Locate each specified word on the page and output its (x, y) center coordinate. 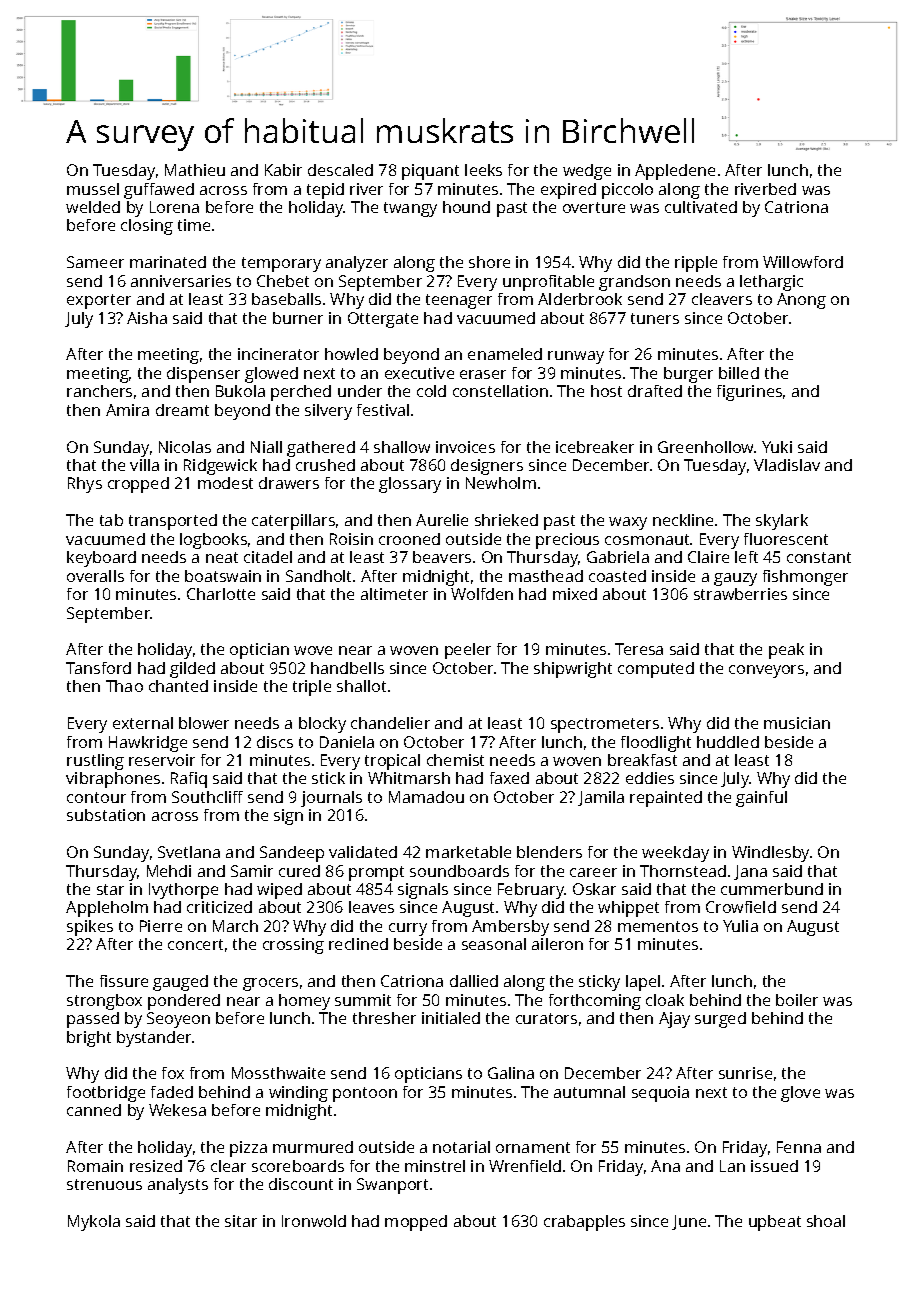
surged (720, 1020)
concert (195, 944)
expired (568, 191)
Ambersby (510, 928)
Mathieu (195, 170)
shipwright (573, 670)
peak (786, 651)
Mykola (94, 1223)
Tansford (98, 668)
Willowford (803, 262)
